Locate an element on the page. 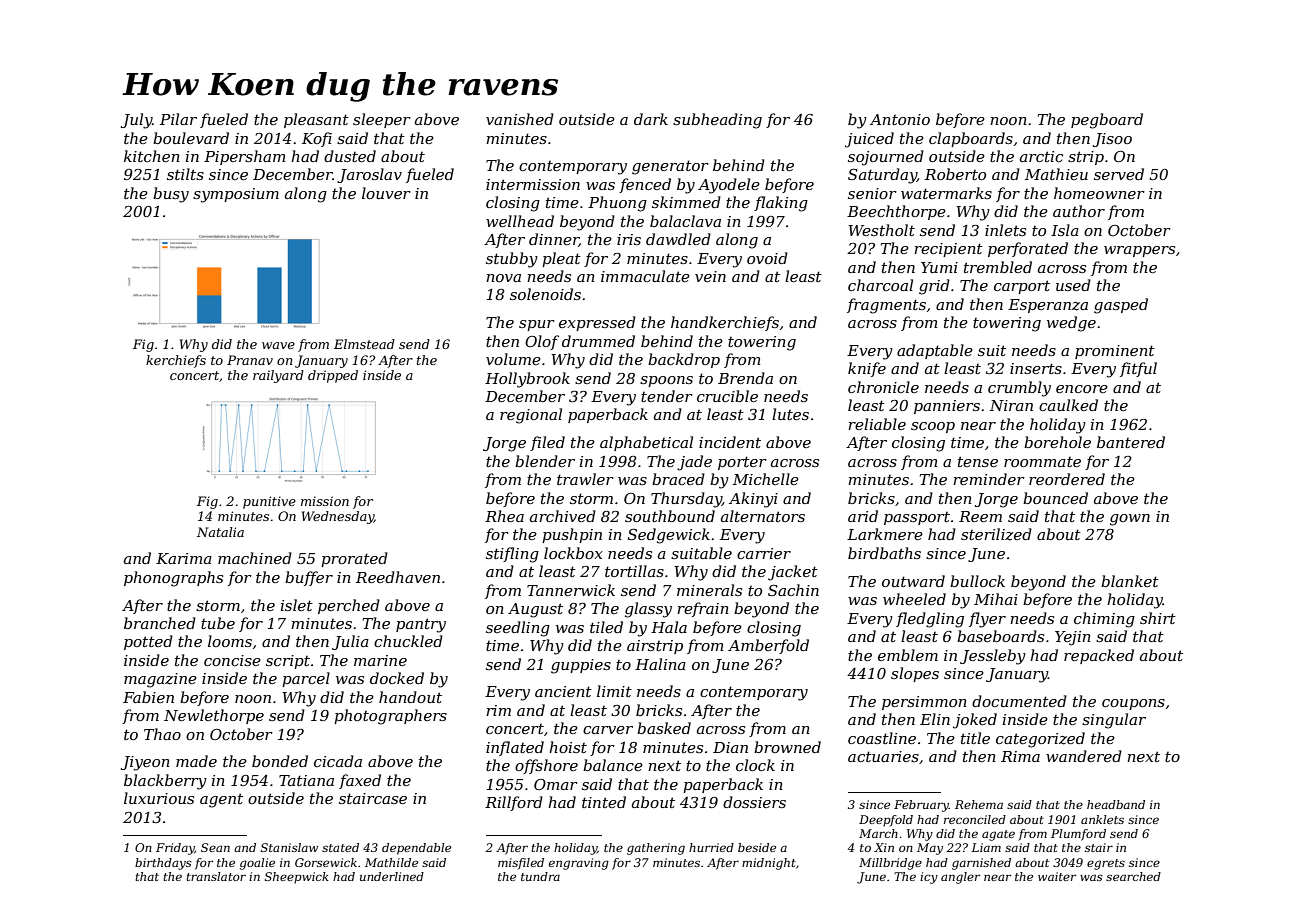 The image size is (1308, 924). dripped is located at coordinates (333, 376).
